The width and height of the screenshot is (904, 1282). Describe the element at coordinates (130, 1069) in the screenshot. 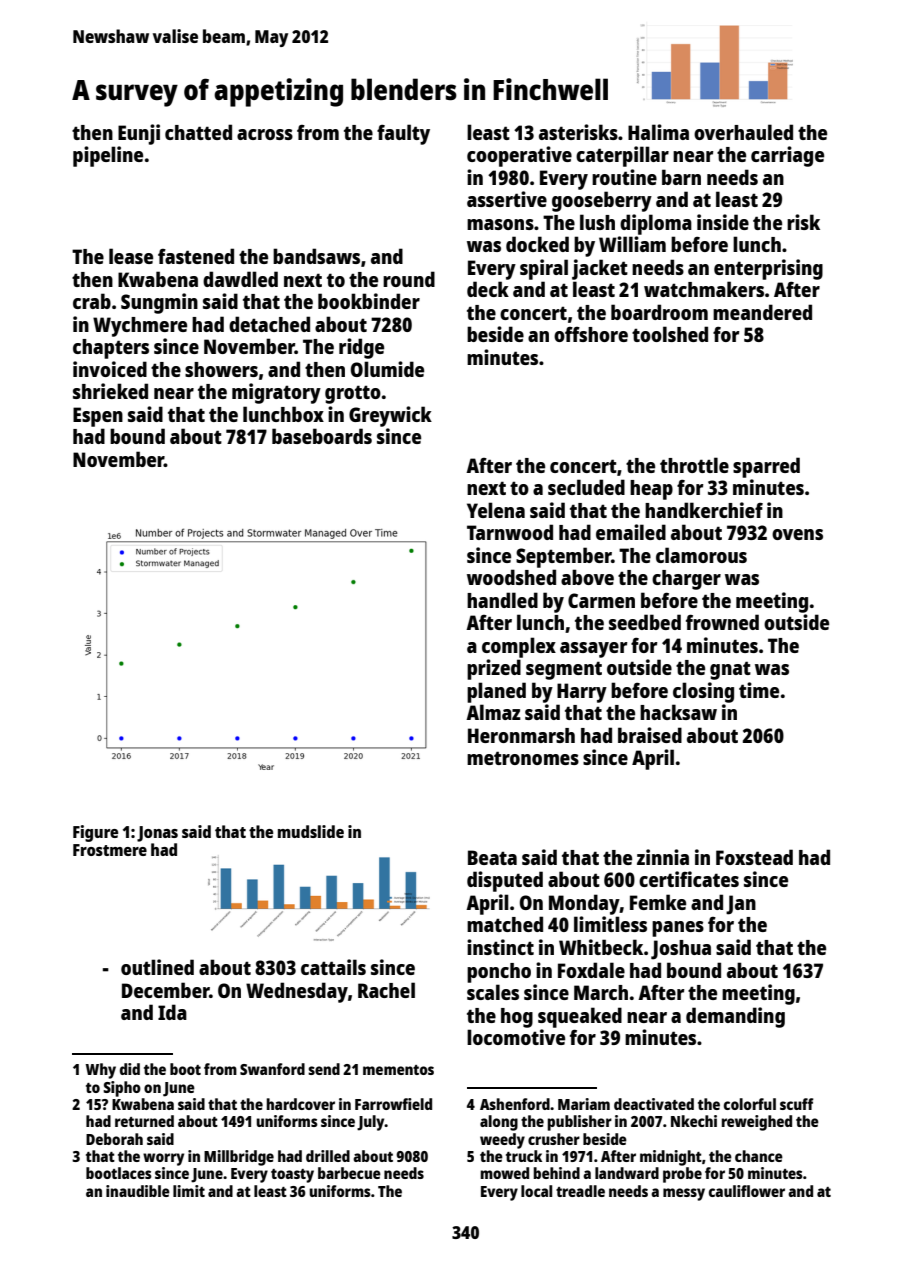

I see `did` at that location.
